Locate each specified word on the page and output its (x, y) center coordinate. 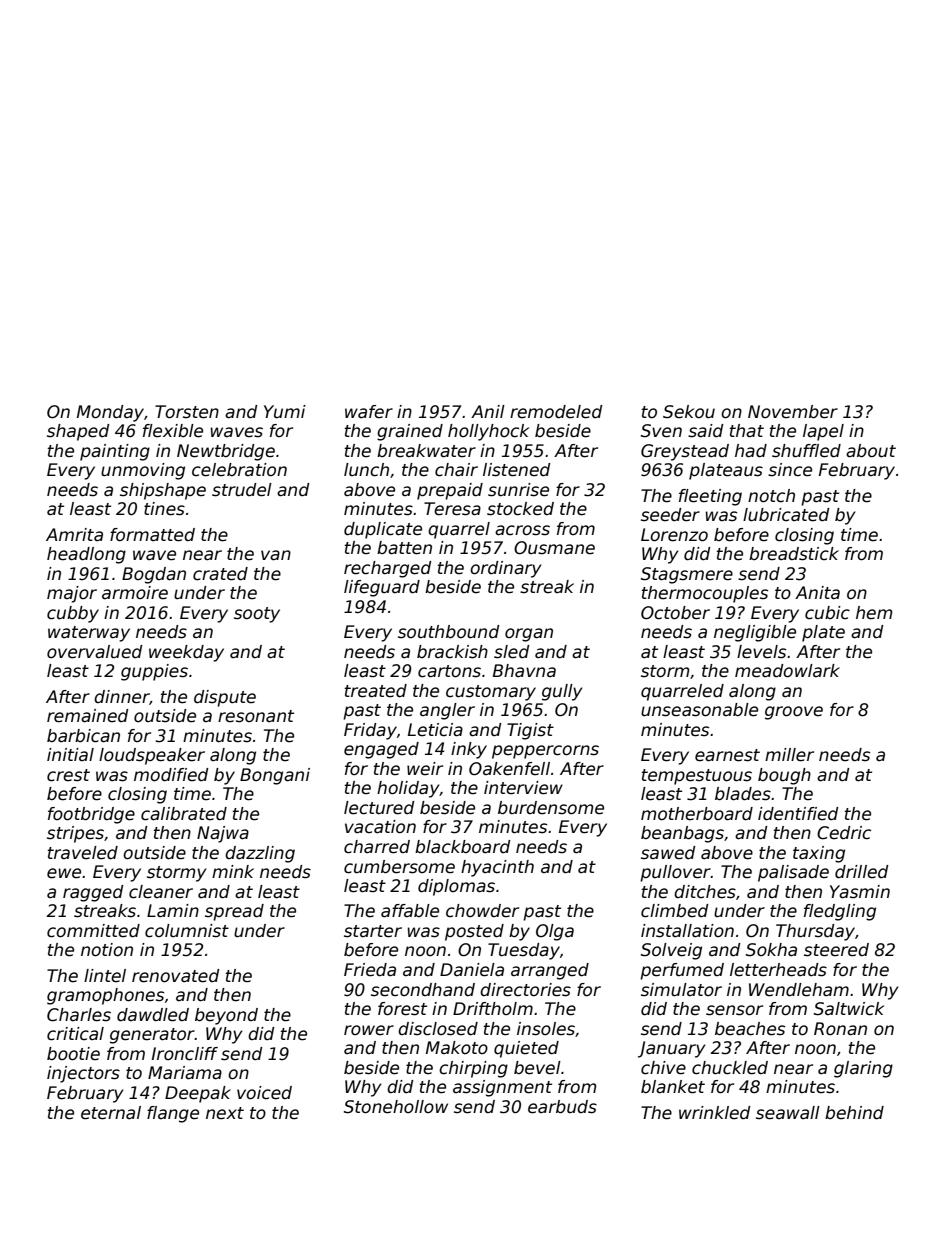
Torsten (187, 412)
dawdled (153, 1015)
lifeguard (382, 588)
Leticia (435, 730)
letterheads (778, 970)
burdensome (551, 808)
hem (874, 613)
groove (794, 713)
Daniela (472, 970)
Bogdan (154, 575)
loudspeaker (152, 756)
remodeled (556, 412)
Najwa (223, 834)
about (871, 451)
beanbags (682, 834)
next (225, 1113)
